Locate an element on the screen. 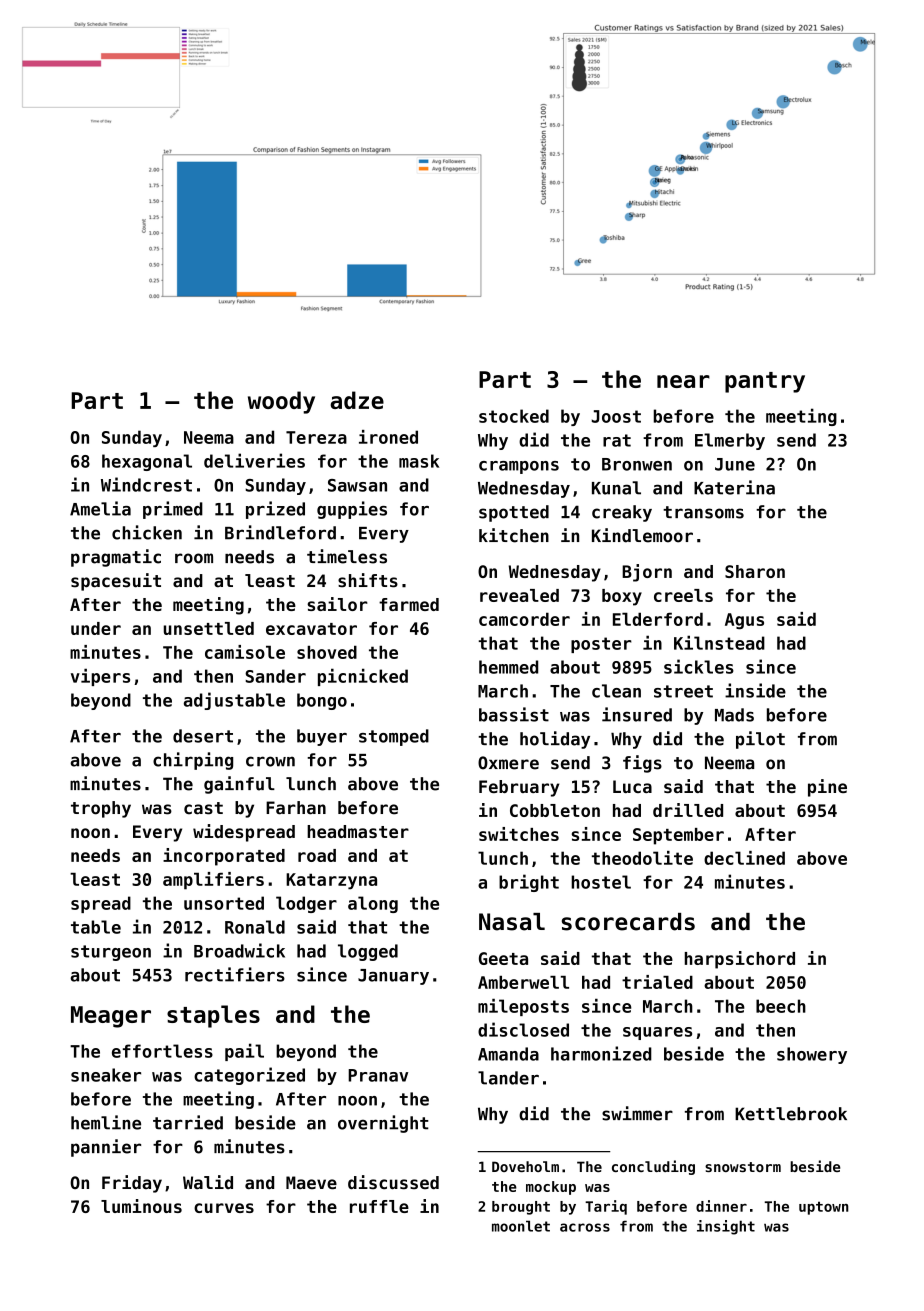 The height and width of the screenshot is (1311, 924). woody is located at coordinates (281, 402).
